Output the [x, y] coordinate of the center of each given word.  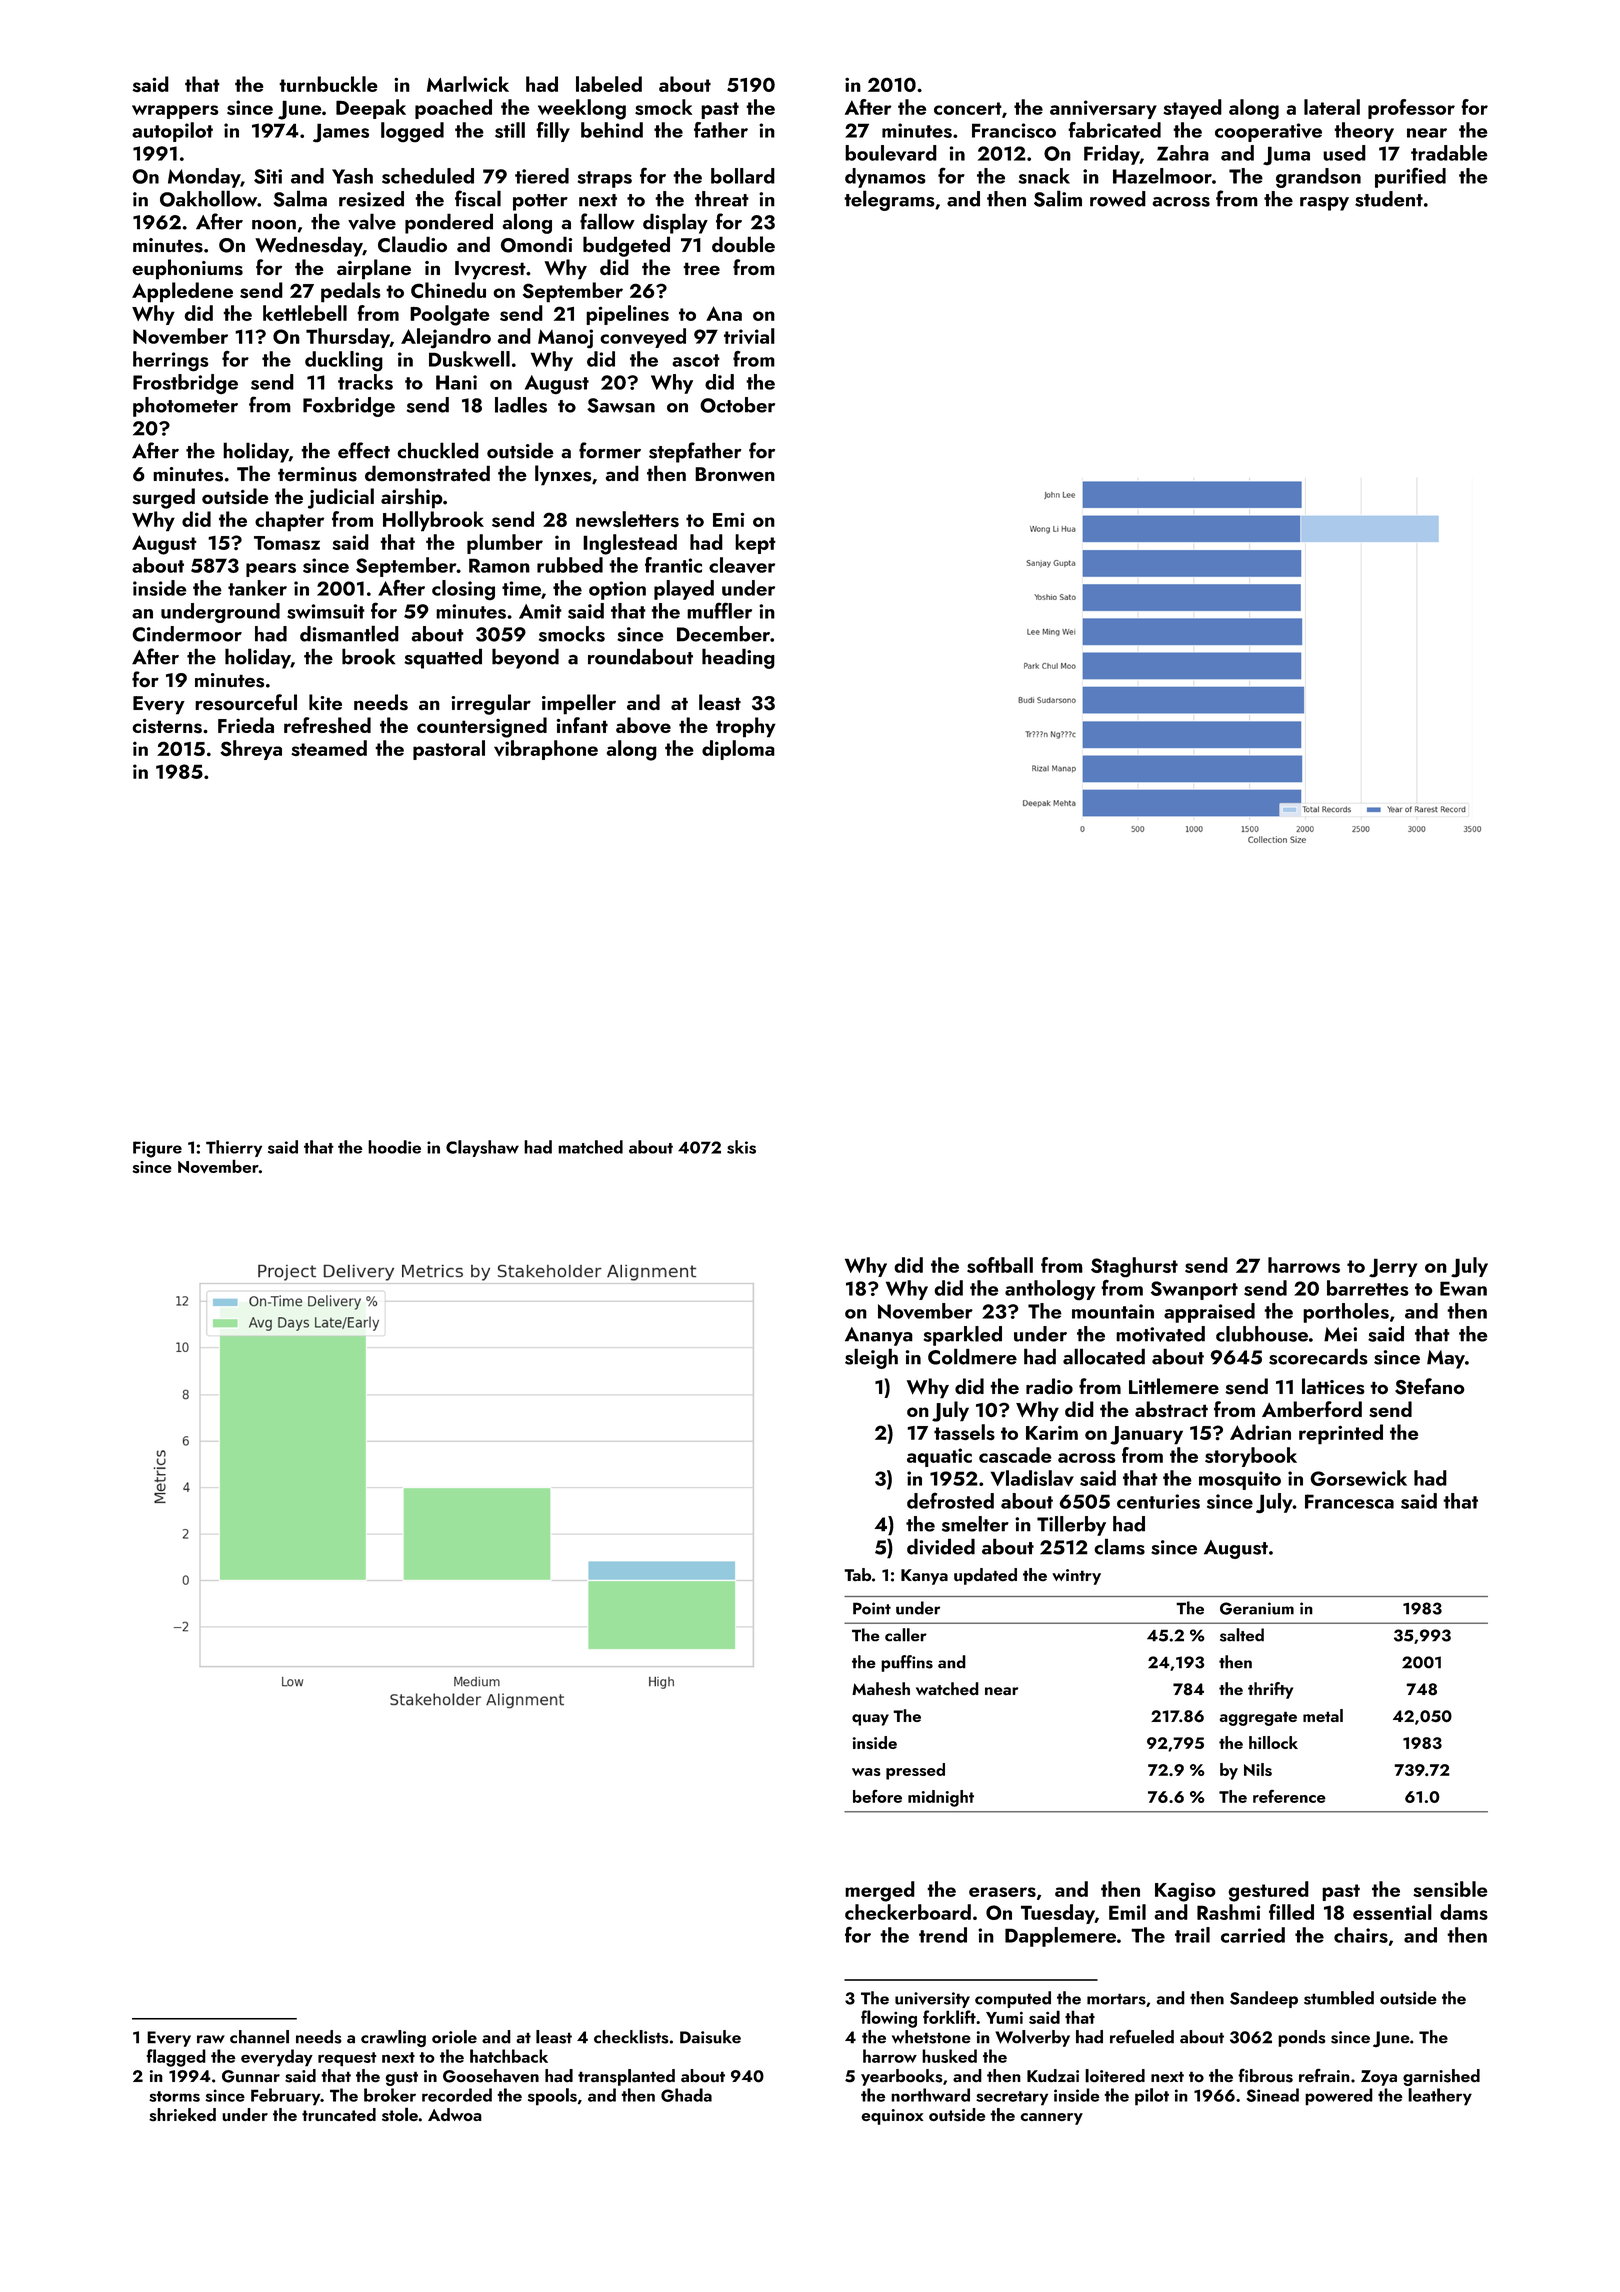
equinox [892, 2117]
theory [1364, 132]
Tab [857, 1575]
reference [1289, 1796]
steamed [329, 748]
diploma [738, 750]
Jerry [1393, 1268]
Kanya [924, 1577]
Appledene [182, 292]
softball [1000, 1265]
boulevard [891, 153]
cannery [1051, 2119]
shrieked [182, 2114]
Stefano [1430, 1386]
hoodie [394, 1147]
